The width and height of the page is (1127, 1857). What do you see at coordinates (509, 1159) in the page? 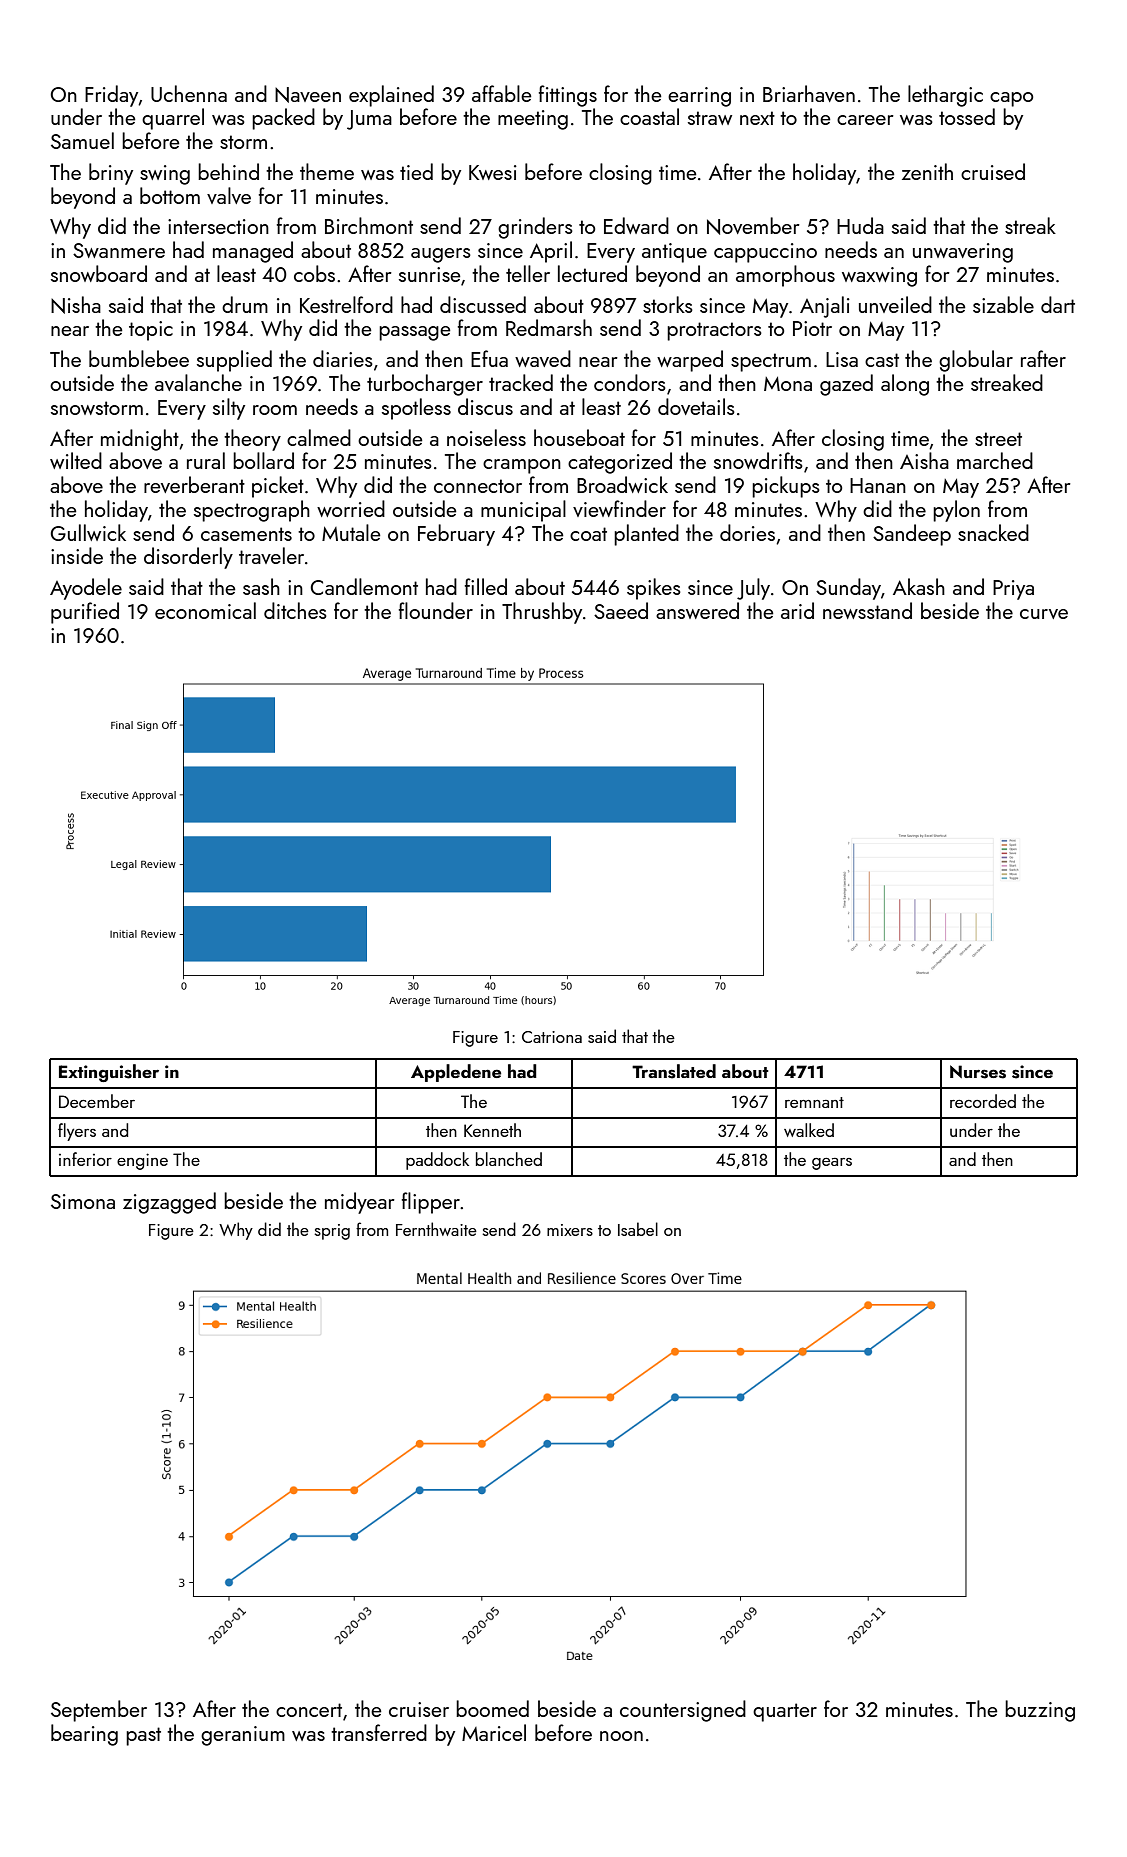
I see `blanched` at bounding box center [509, 1159].
